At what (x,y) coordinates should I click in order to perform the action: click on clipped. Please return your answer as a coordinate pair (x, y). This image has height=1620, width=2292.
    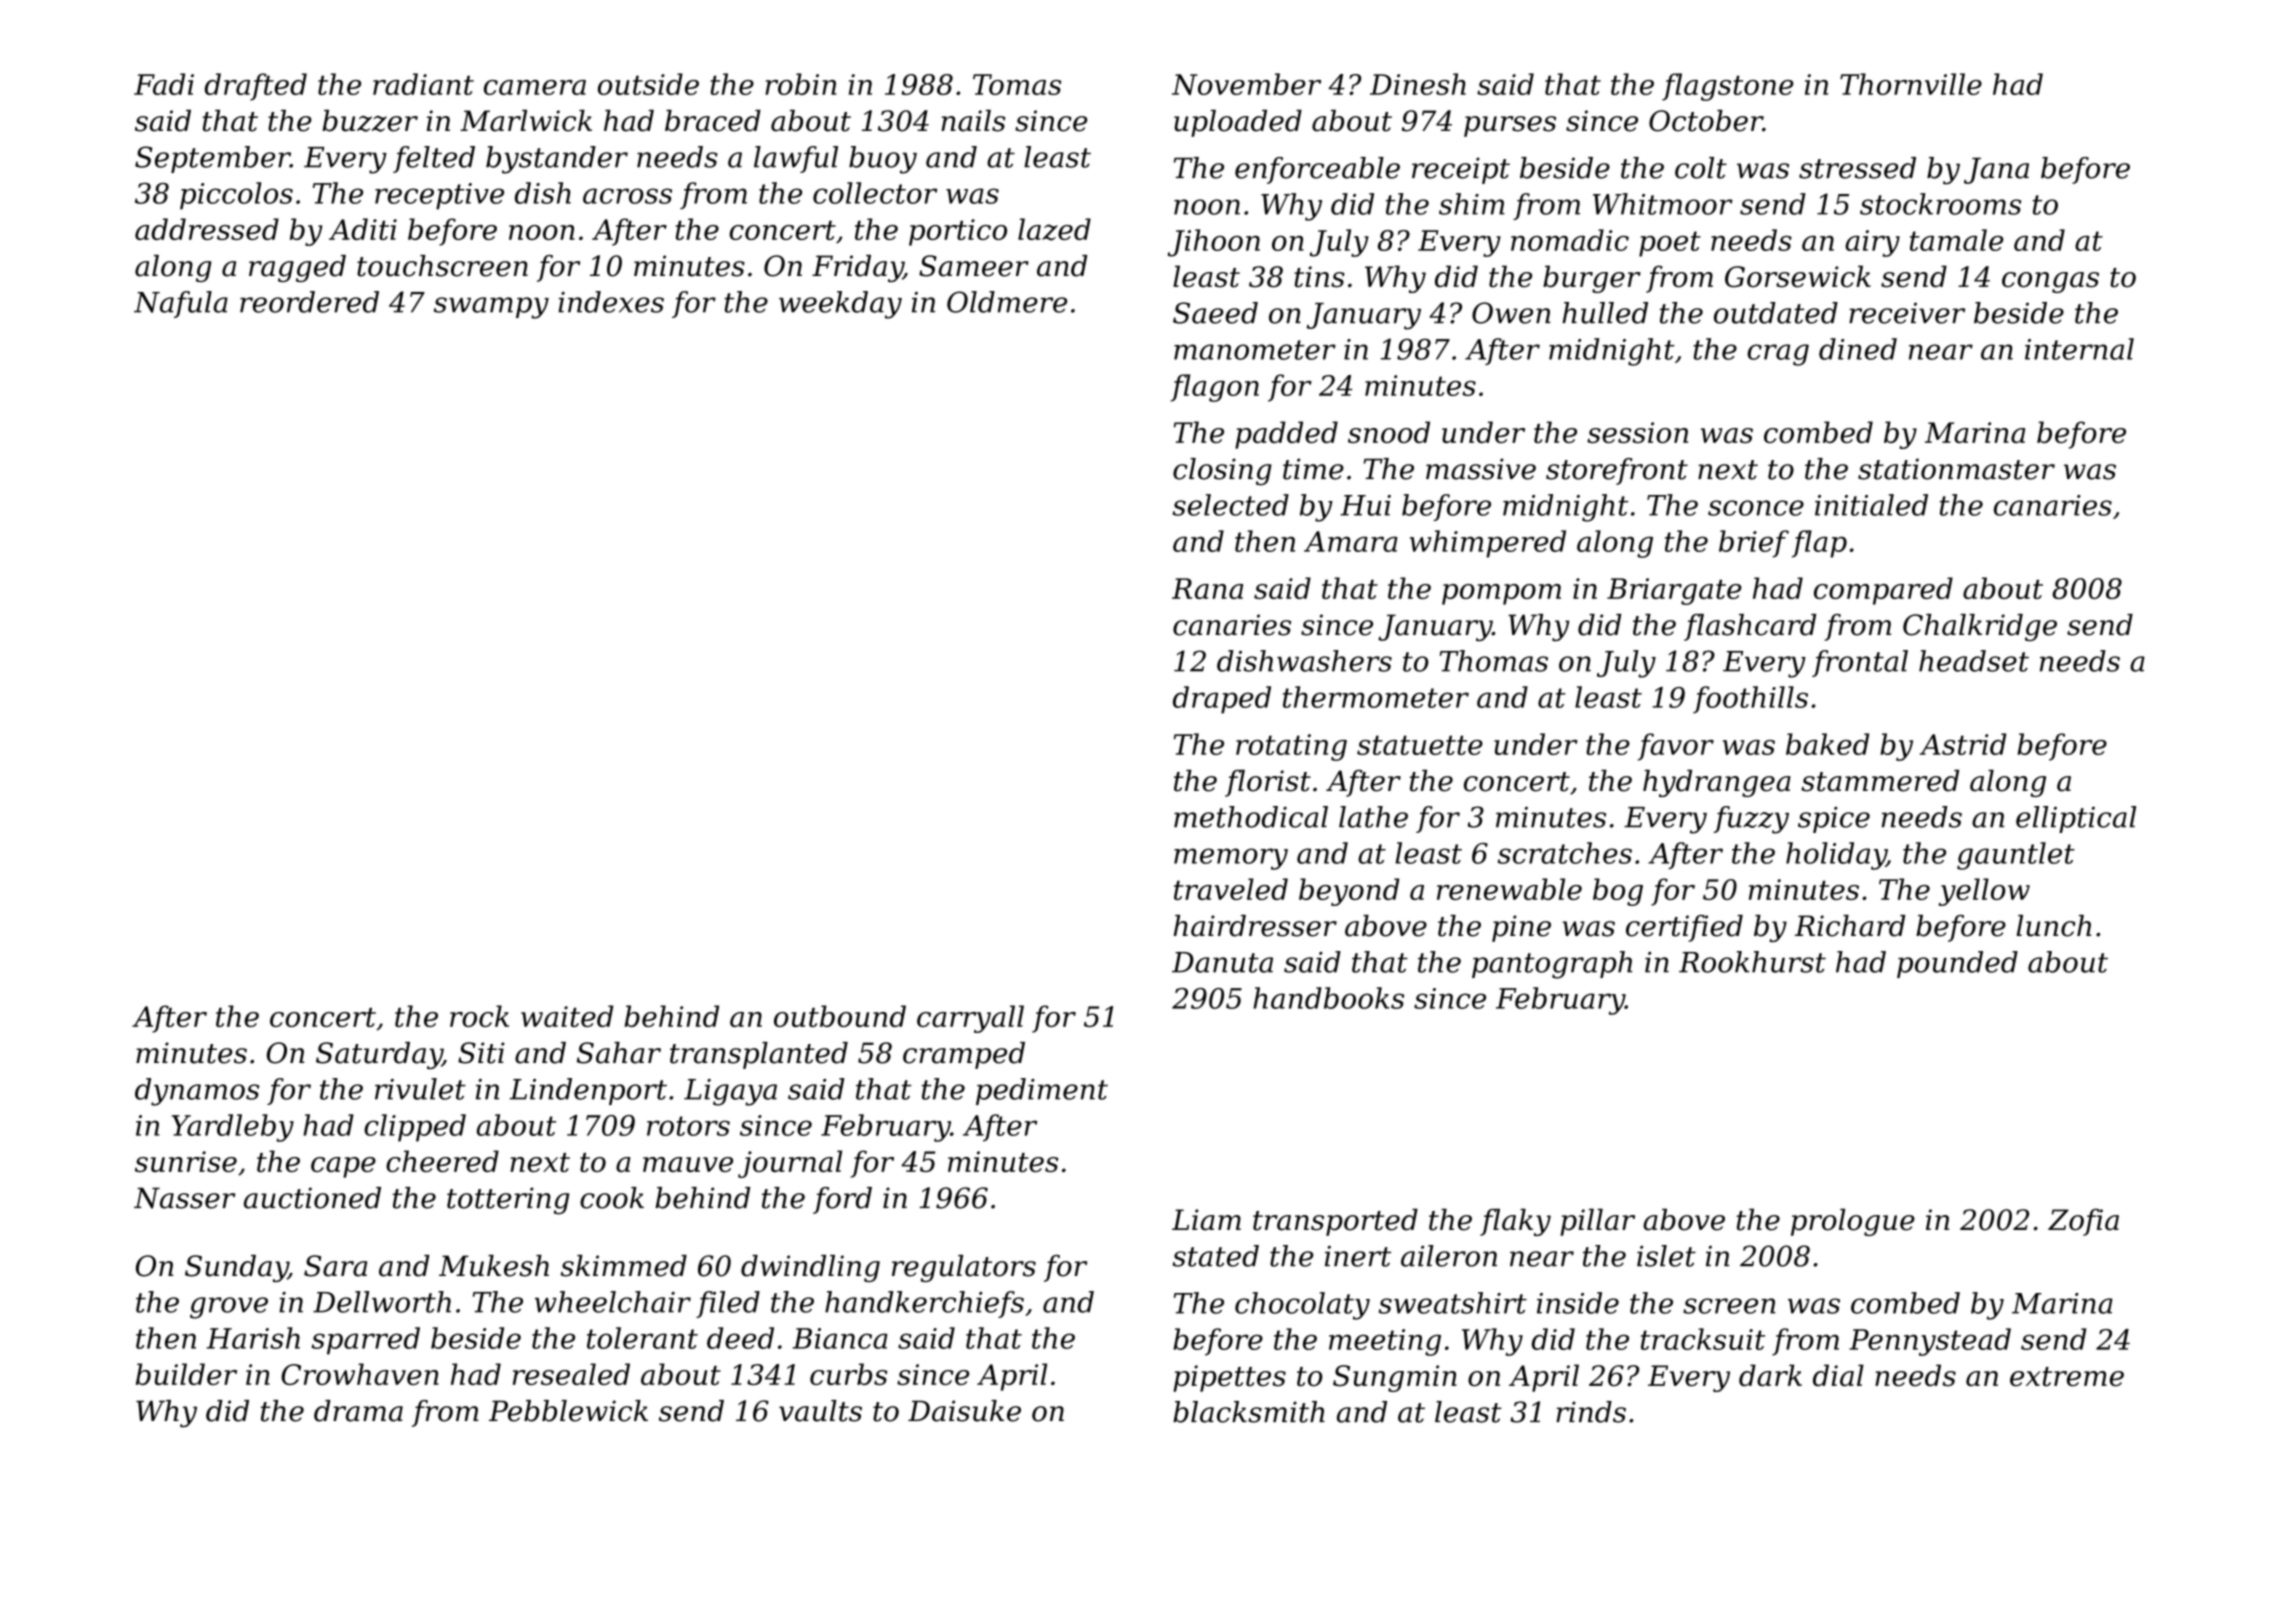
    Looking at the image, I should click on (415, 1128).
